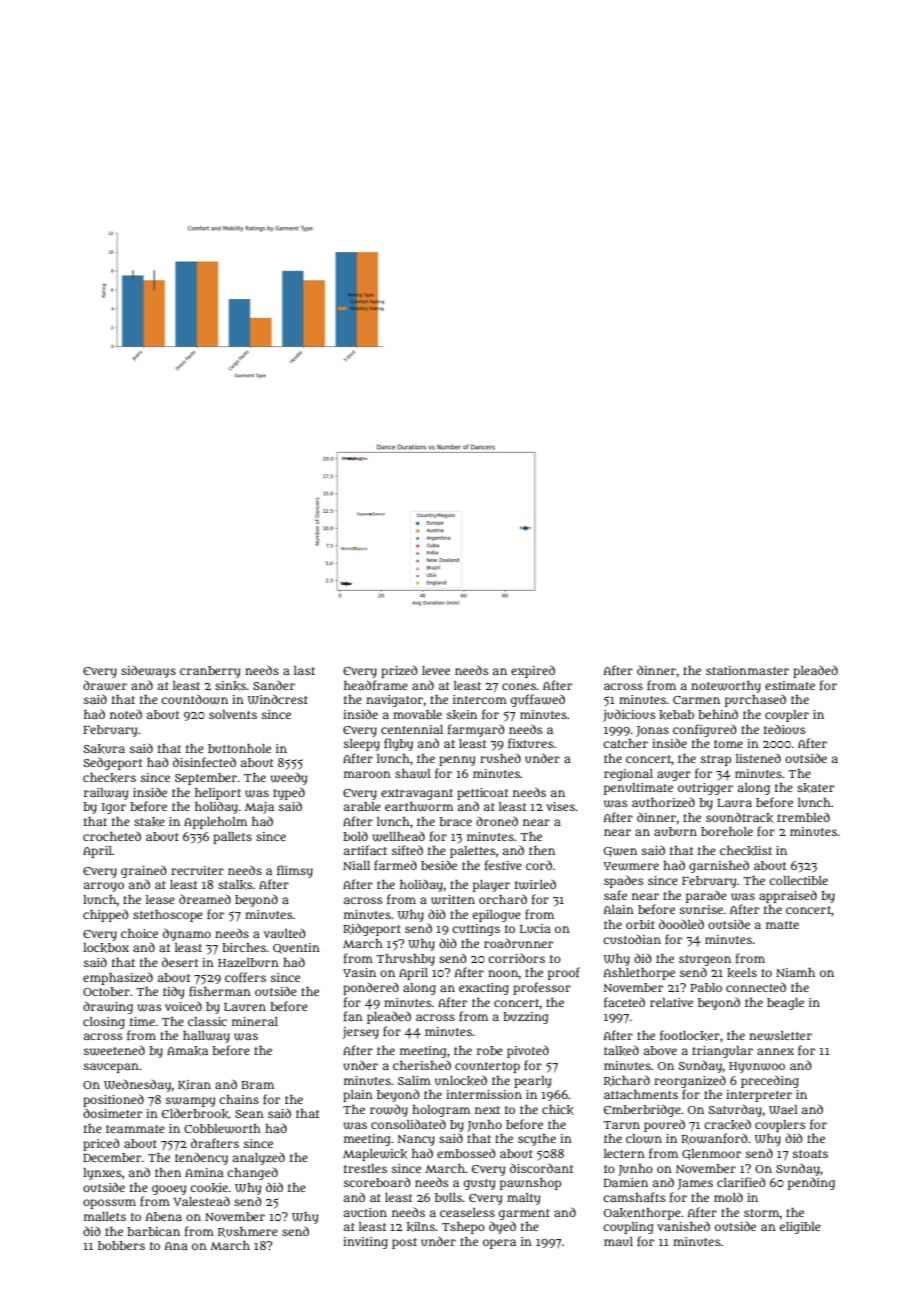 This image has height=1308, width=924. I want to click on orchard, so click(503, 899).
